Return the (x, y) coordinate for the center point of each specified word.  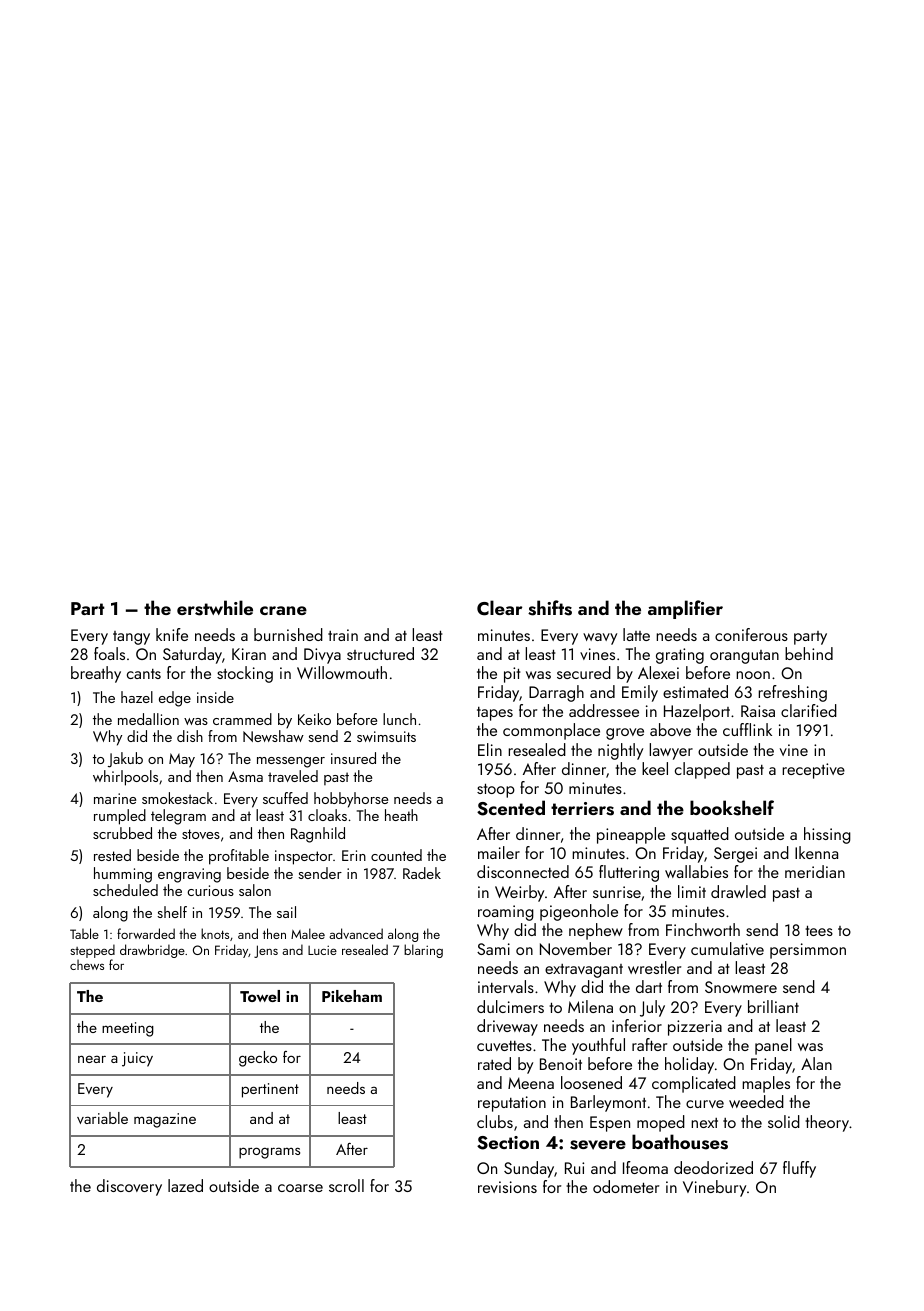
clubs (495, 1121)
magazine (165, 1120)
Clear (499, 608)
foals (109, 653)
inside (215, 697)
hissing (827, 835)
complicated (694, 1084)
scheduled (125, 890)
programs (269, 1153)
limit (692, 891)
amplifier (685, 609)
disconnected (523, 871)
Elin (490, 749)
